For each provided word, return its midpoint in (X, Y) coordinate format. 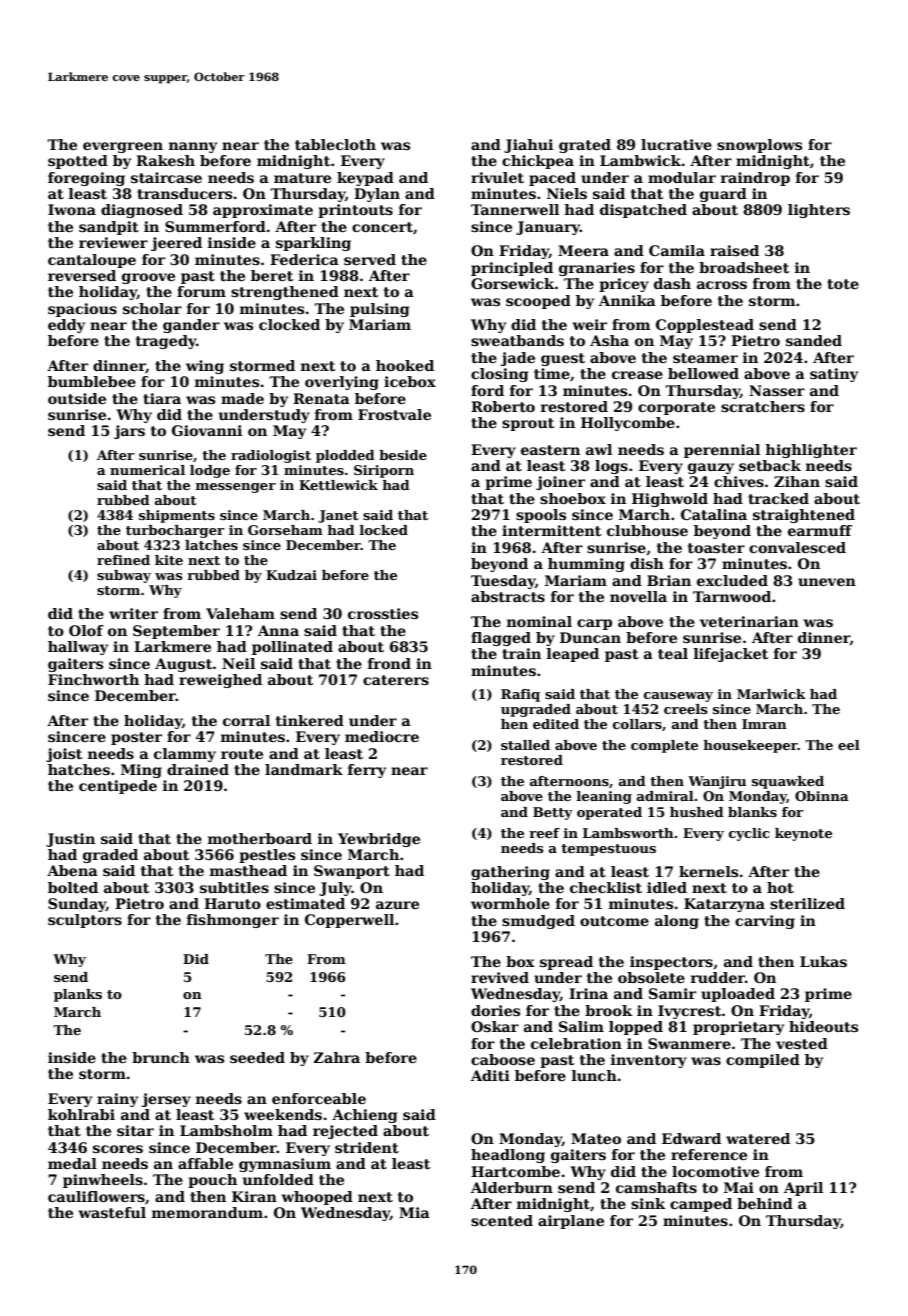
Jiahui (528, 146)
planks (78, 995)
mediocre (382, 736)
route (242, 754)
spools (541, 516)
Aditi (490, 1075)
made (242, 398)
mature (302, 178)
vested (802, 1043)
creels (686, 709)
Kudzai (291, 575)
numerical (147, 470)
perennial (722, 451)
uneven (827, 582)
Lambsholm (226, 1130)
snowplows (759, 146)
